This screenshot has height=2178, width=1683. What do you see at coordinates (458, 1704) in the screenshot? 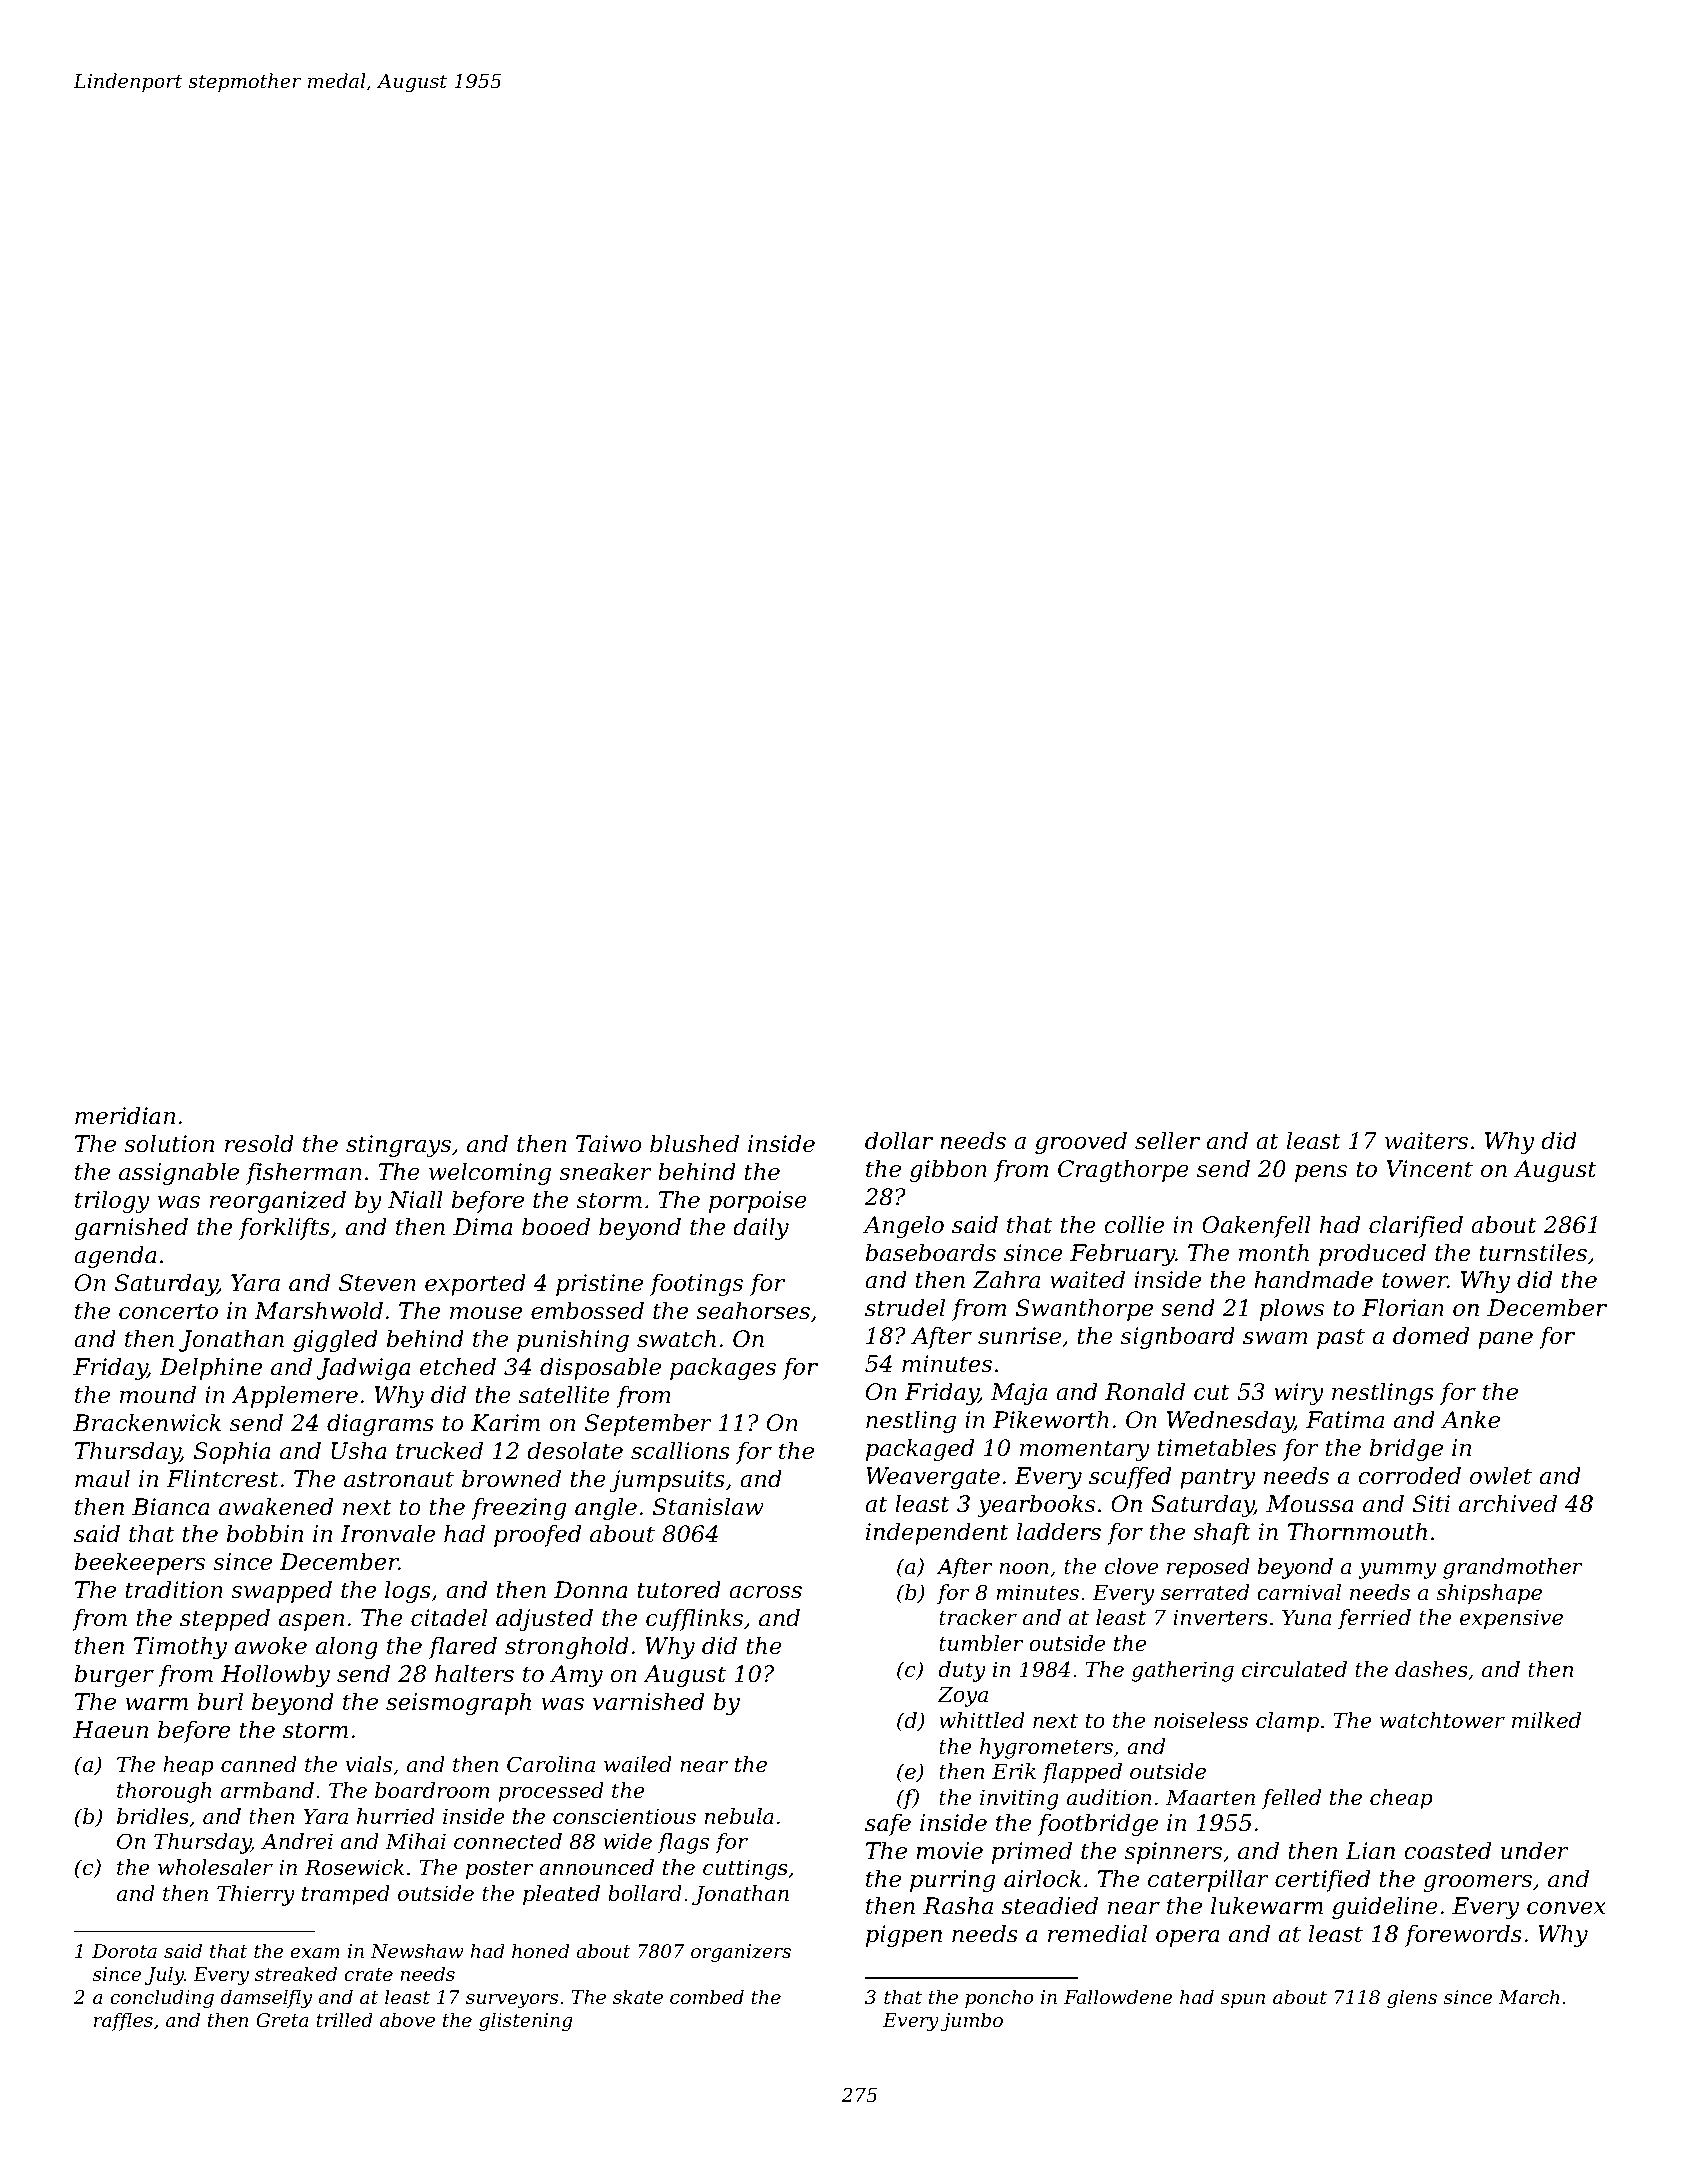
I see `seismograph` at bounding box center [458, 1704].
